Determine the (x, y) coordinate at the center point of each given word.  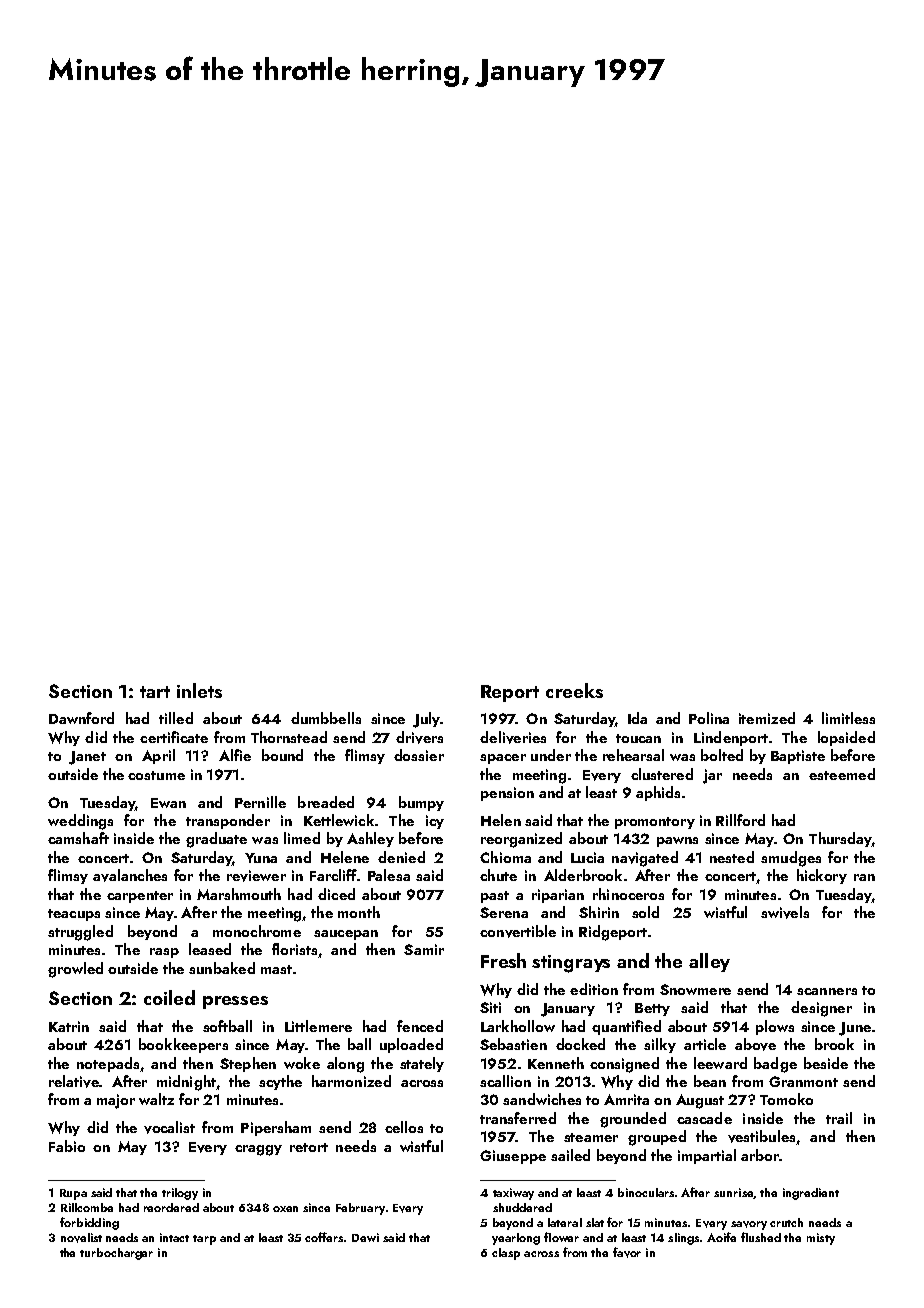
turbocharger (116, 1254)
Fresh (503, 960)
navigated (645, 859)
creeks (574, 690)
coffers (324, 1237)
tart (155, 692)
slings (683, 1239)
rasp (164, 953)
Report (510, 693)
